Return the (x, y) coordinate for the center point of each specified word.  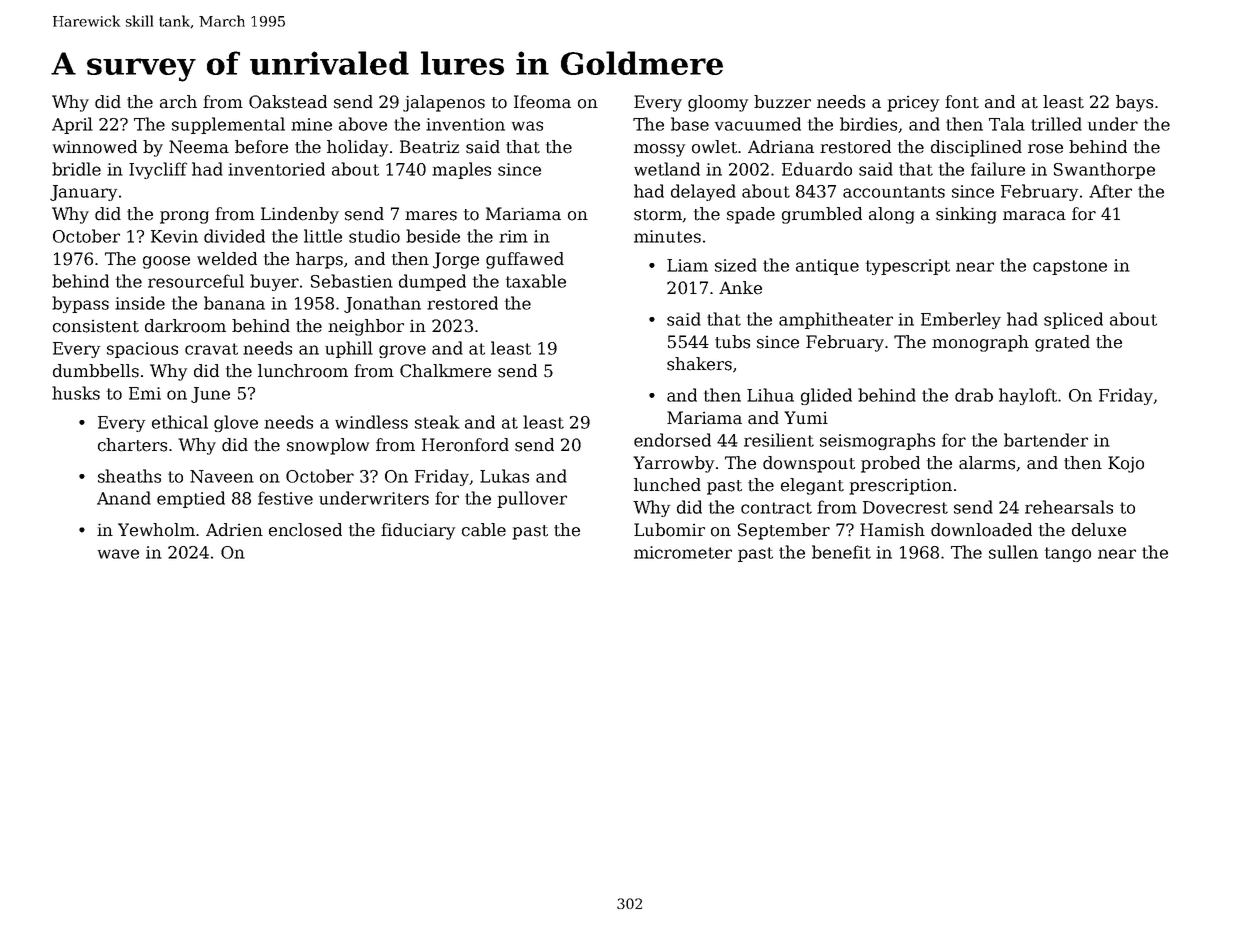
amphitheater (836, 320)
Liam (687, 265)
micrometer (683, 552)
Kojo (1126, 464)
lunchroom (303, 371)
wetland (667, 169)
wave (118, 554)
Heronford (465, 445)
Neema (199, 147)
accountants (894, 192)
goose (166, 262)
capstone (1070, 267)
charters (132, 445)
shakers (699, 364)
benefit (841, 552)
